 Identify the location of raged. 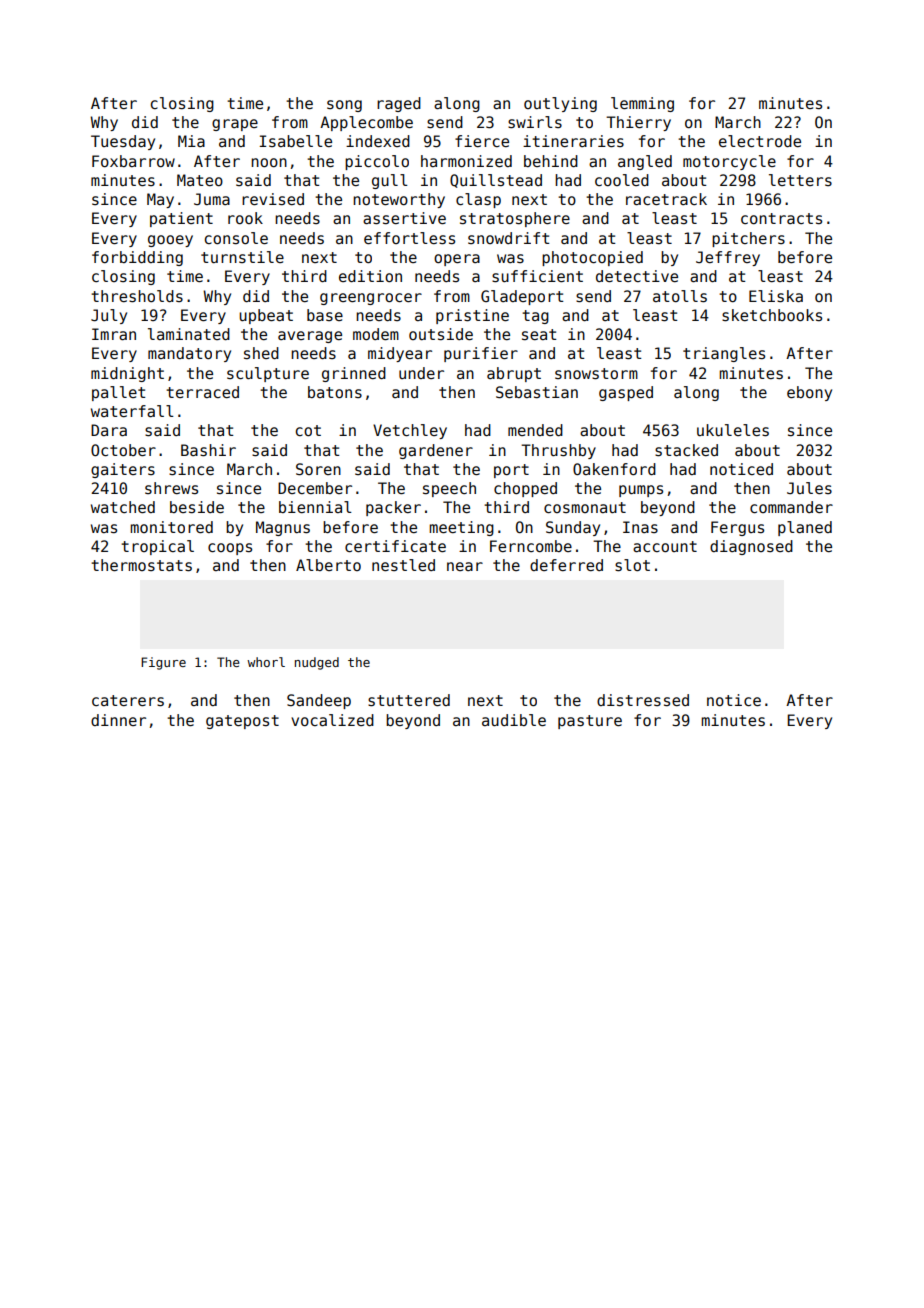
(399, 104).
